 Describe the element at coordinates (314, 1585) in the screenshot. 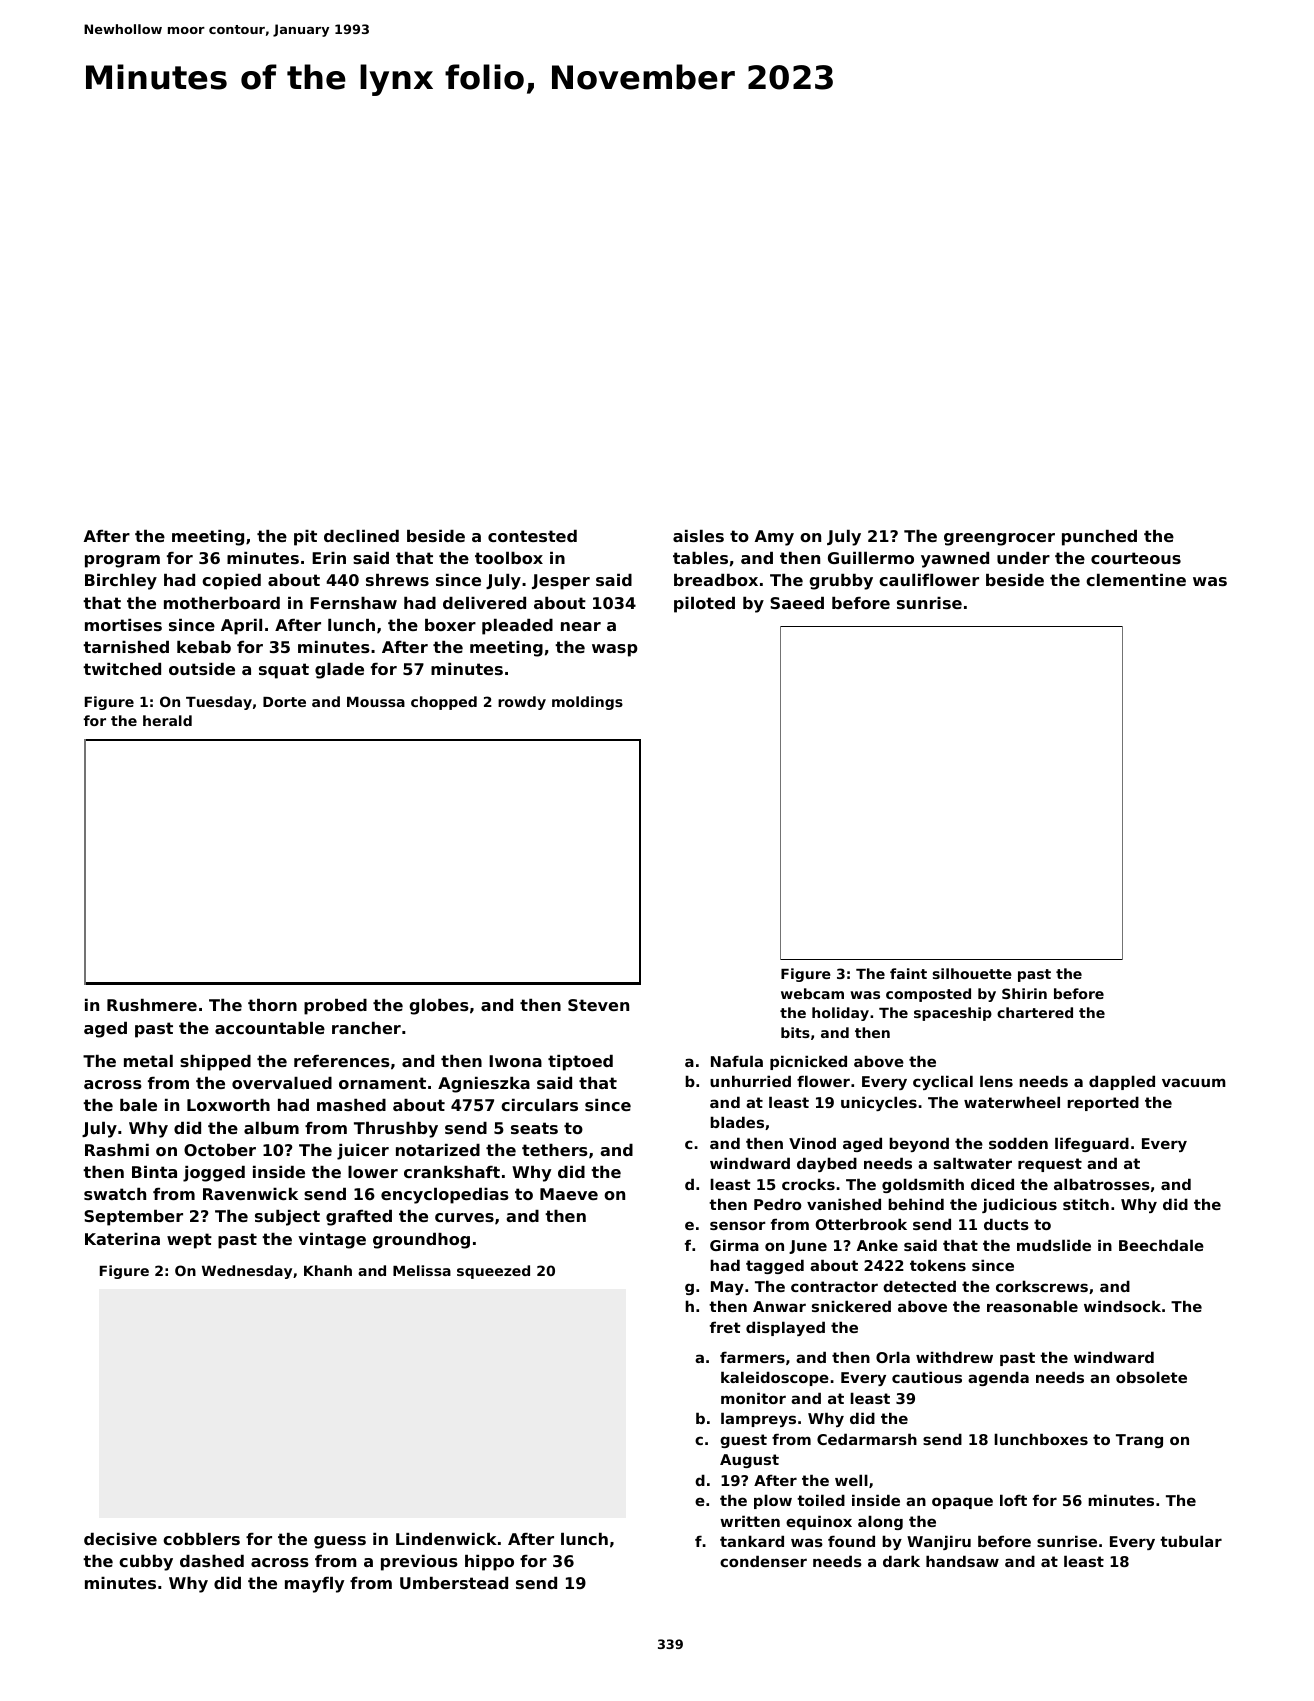

I see `mayfly` at that location.
